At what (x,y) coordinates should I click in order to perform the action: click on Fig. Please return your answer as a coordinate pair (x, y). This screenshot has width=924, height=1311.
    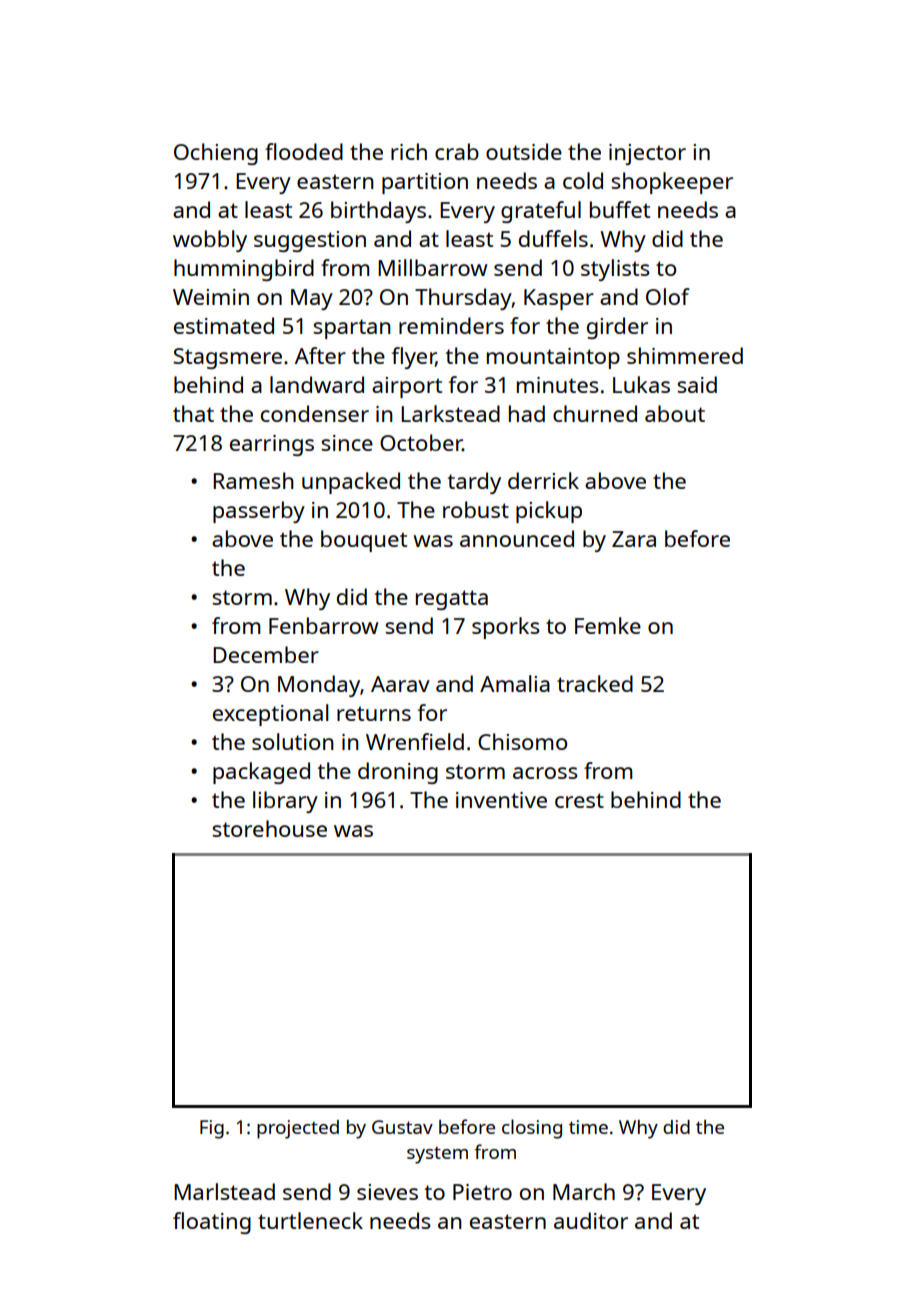
    Looking at the image, I should click on (212, 1129).
